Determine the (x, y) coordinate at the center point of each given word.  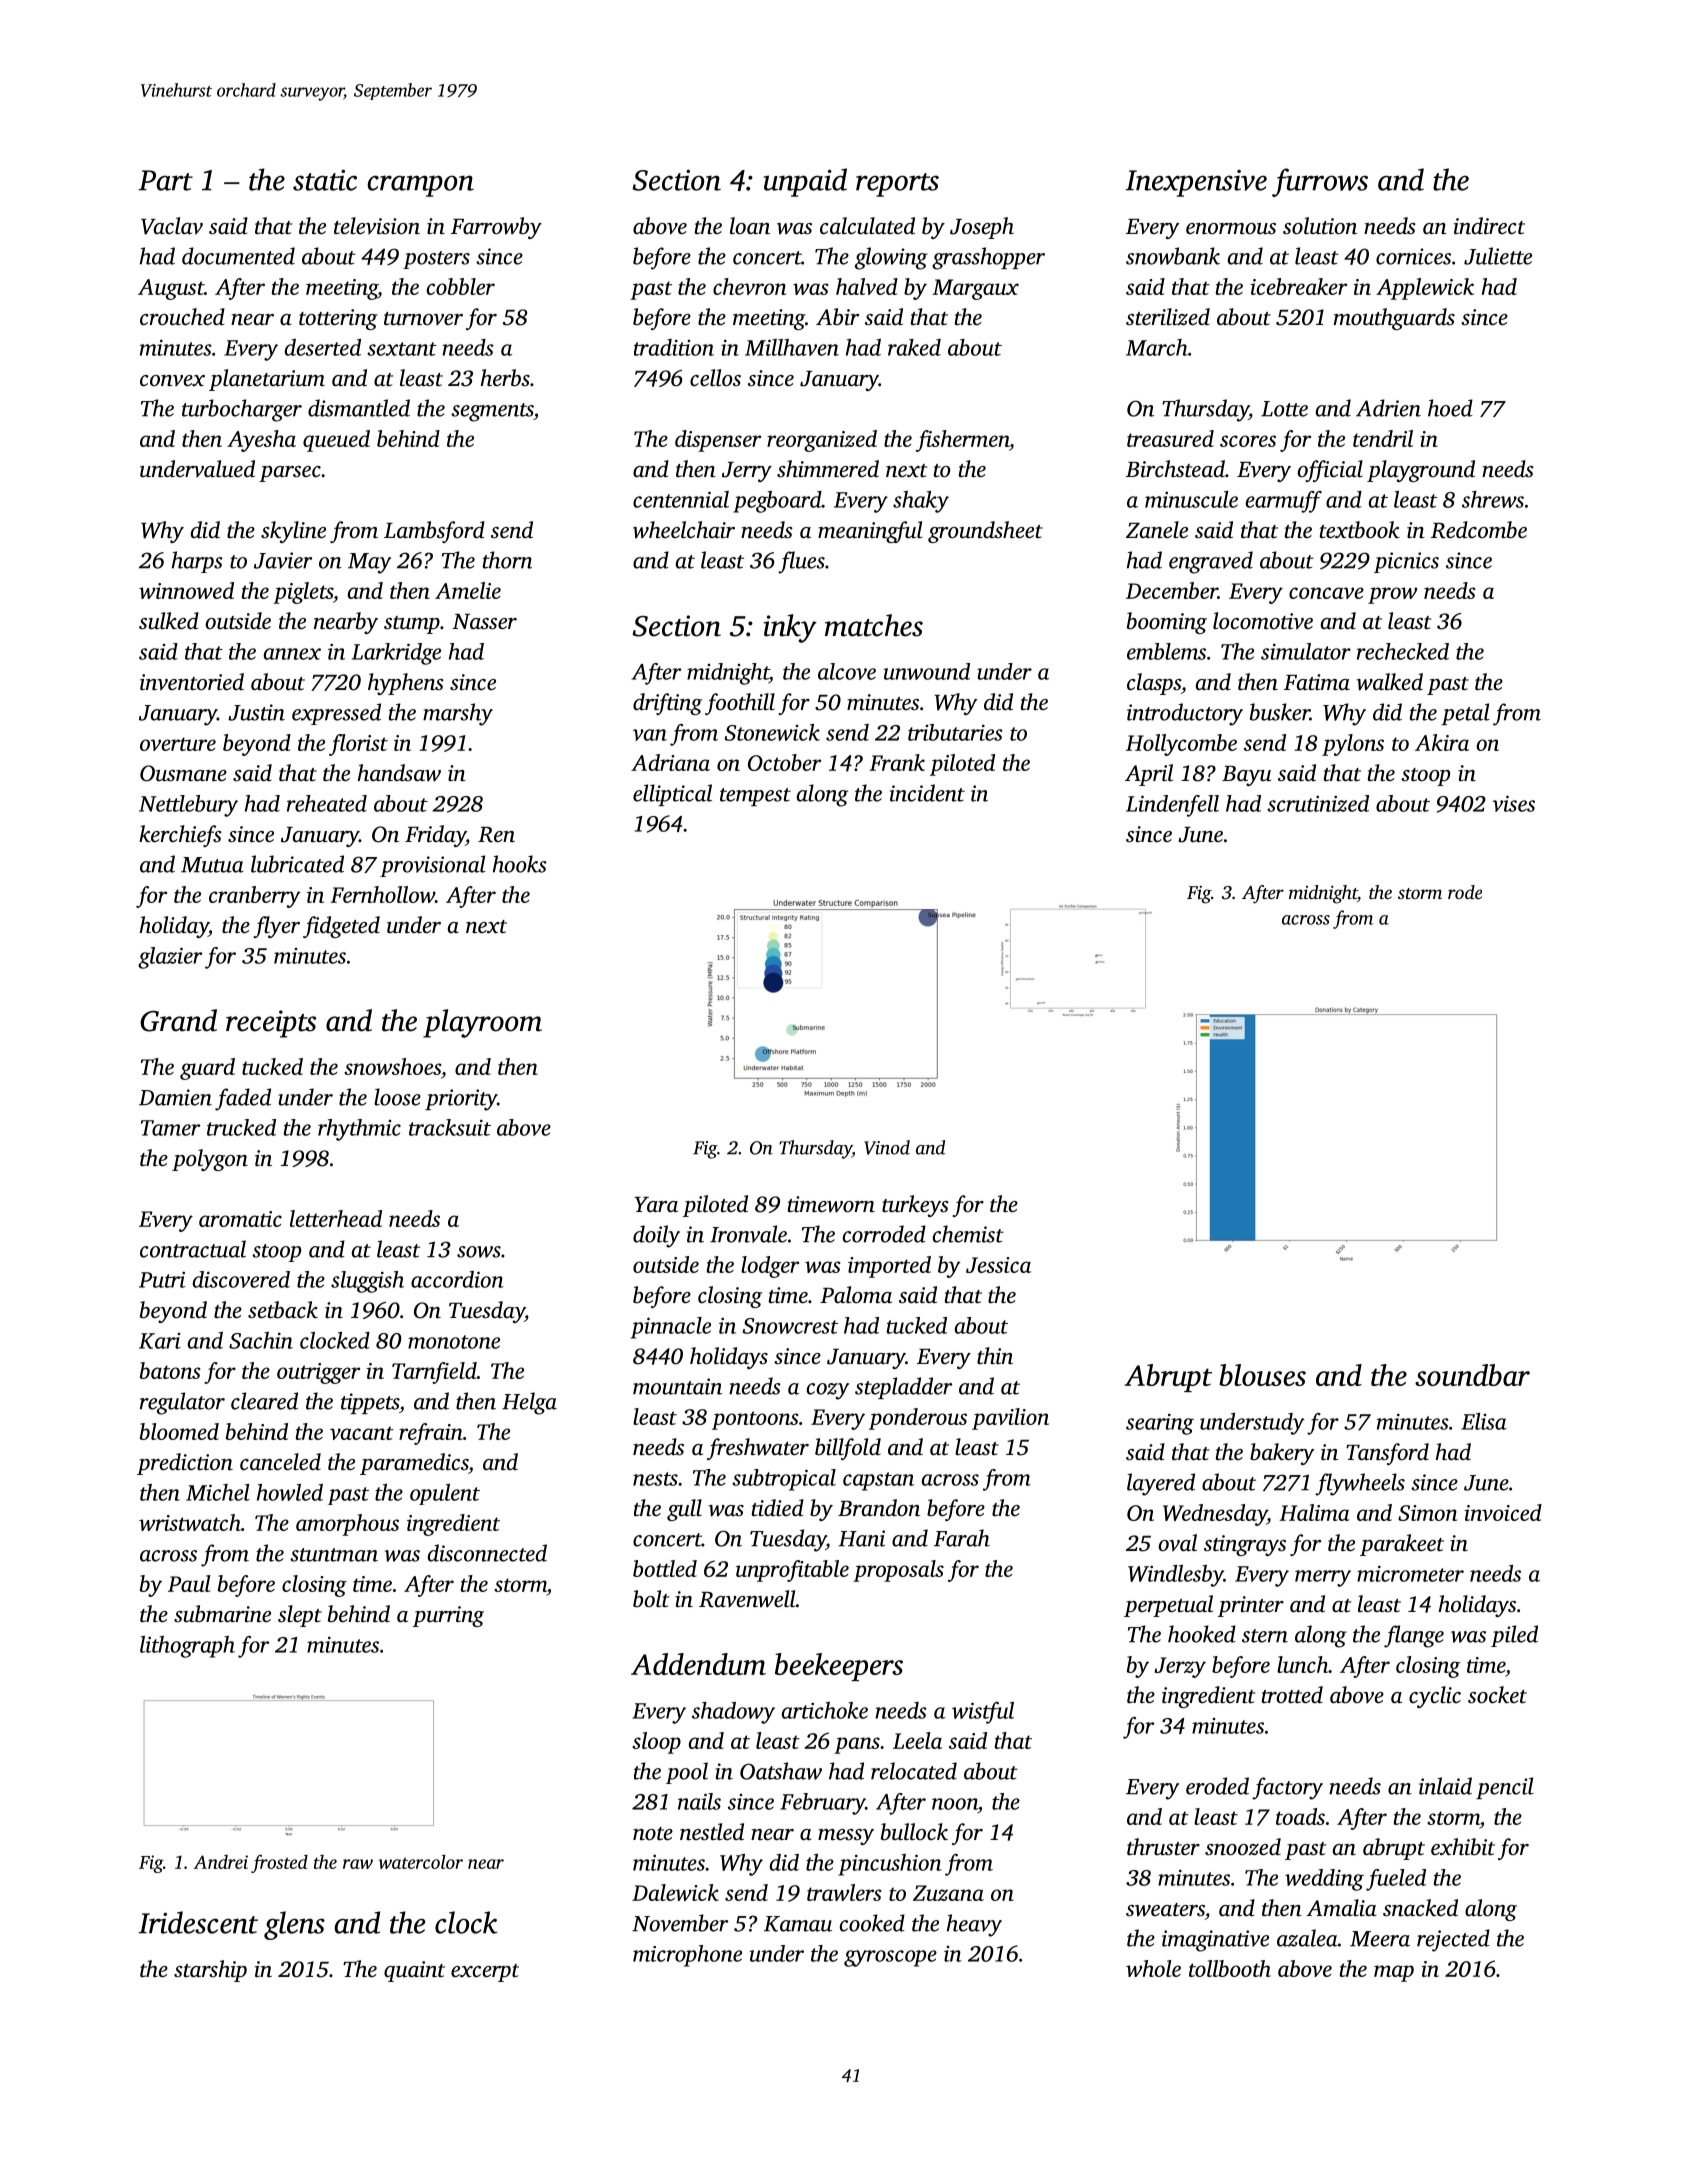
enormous (1231, 229)
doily (656, 1236)
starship (210, 1971)
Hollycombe (1181, 745)
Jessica (998, 1265)
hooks (520, 864)
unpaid (805, 182)
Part (166, 180)
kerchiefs (180, 836)
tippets (370, 1403)
